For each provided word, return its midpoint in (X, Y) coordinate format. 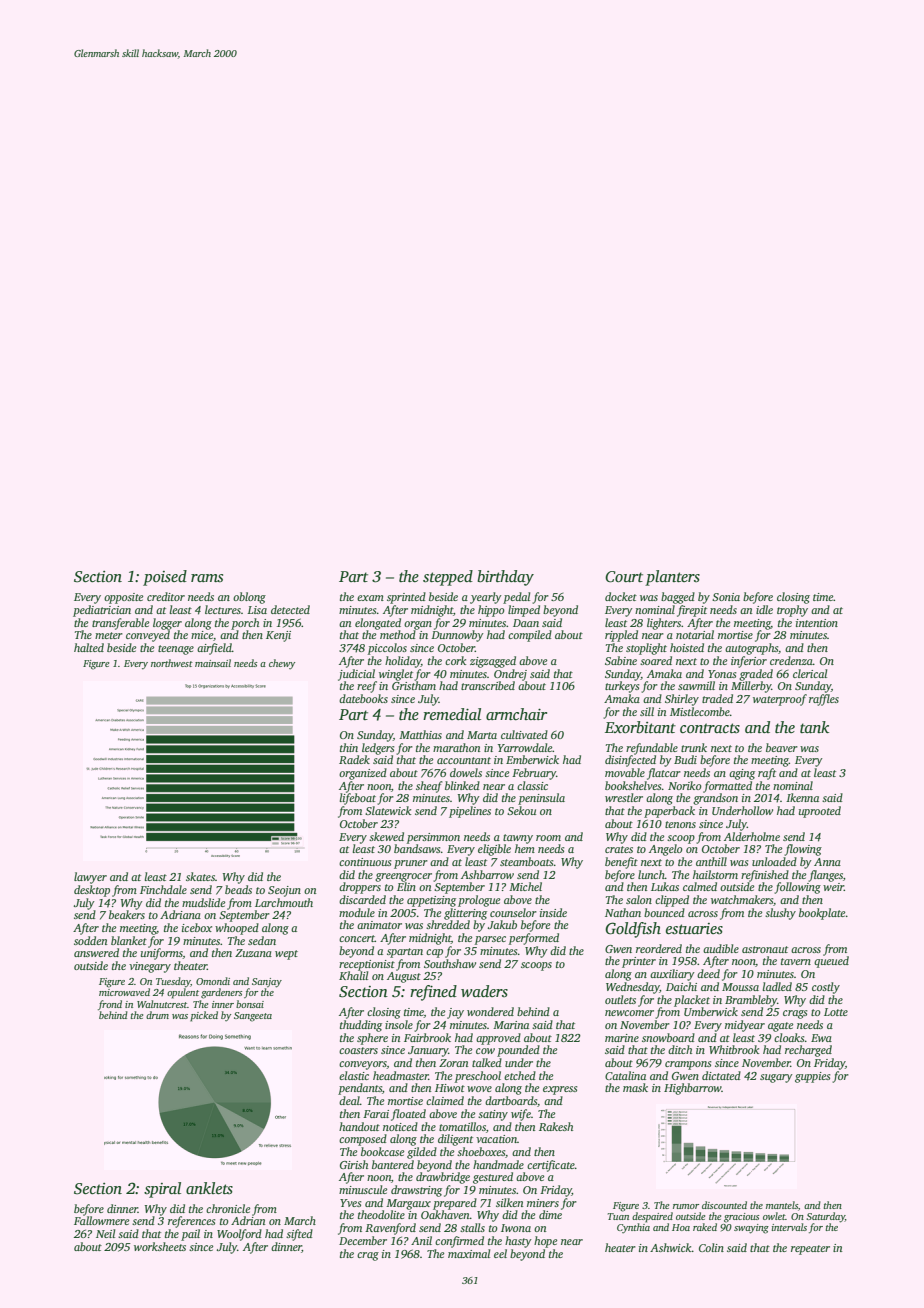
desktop (92, 891)
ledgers (378, 749)
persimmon (433, 838)
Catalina (625, 1075)
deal (349, 1100)
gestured (493, 1178)
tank (814, 727)
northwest (172, 663)
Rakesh (556, 1126)
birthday (505, 578)
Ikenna (802, 797)
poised (165, 578)
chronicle (228, 1208)
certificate (551, 1166)
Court (624, 577)
